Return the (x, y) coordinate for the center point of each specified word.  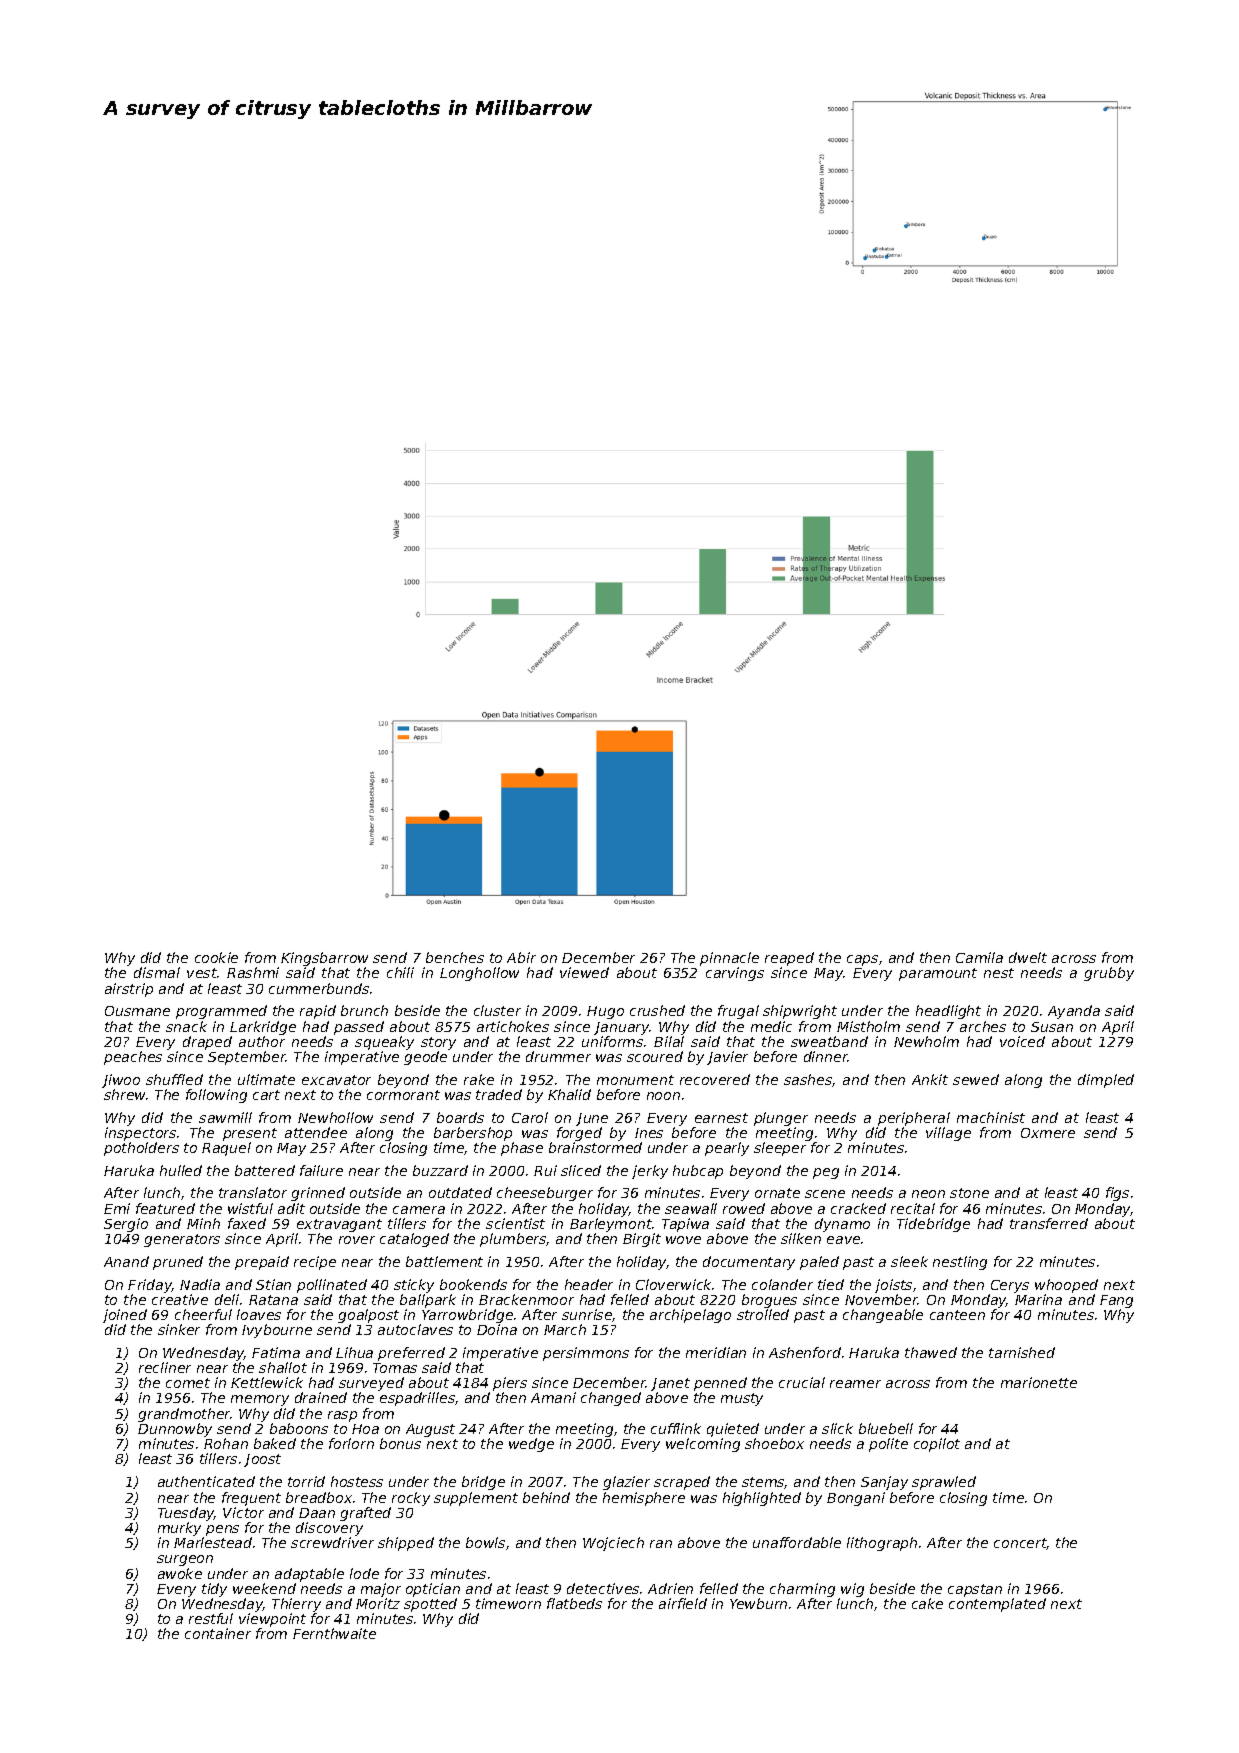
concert (1020, 1544)
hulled (181, 1170)
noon (663, 1096)
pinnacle (729, 959)
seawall (691, 1208)
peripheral (914, 1119)
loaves (259, 1314)
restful (211, 1618)
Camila (979, 957)
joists (893, 1286)
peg (826, 1173)
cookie (216, 957)
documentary (749, 1263)
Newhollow (335, 1117)
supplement (476, 1499)
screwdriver (332, 1542)
